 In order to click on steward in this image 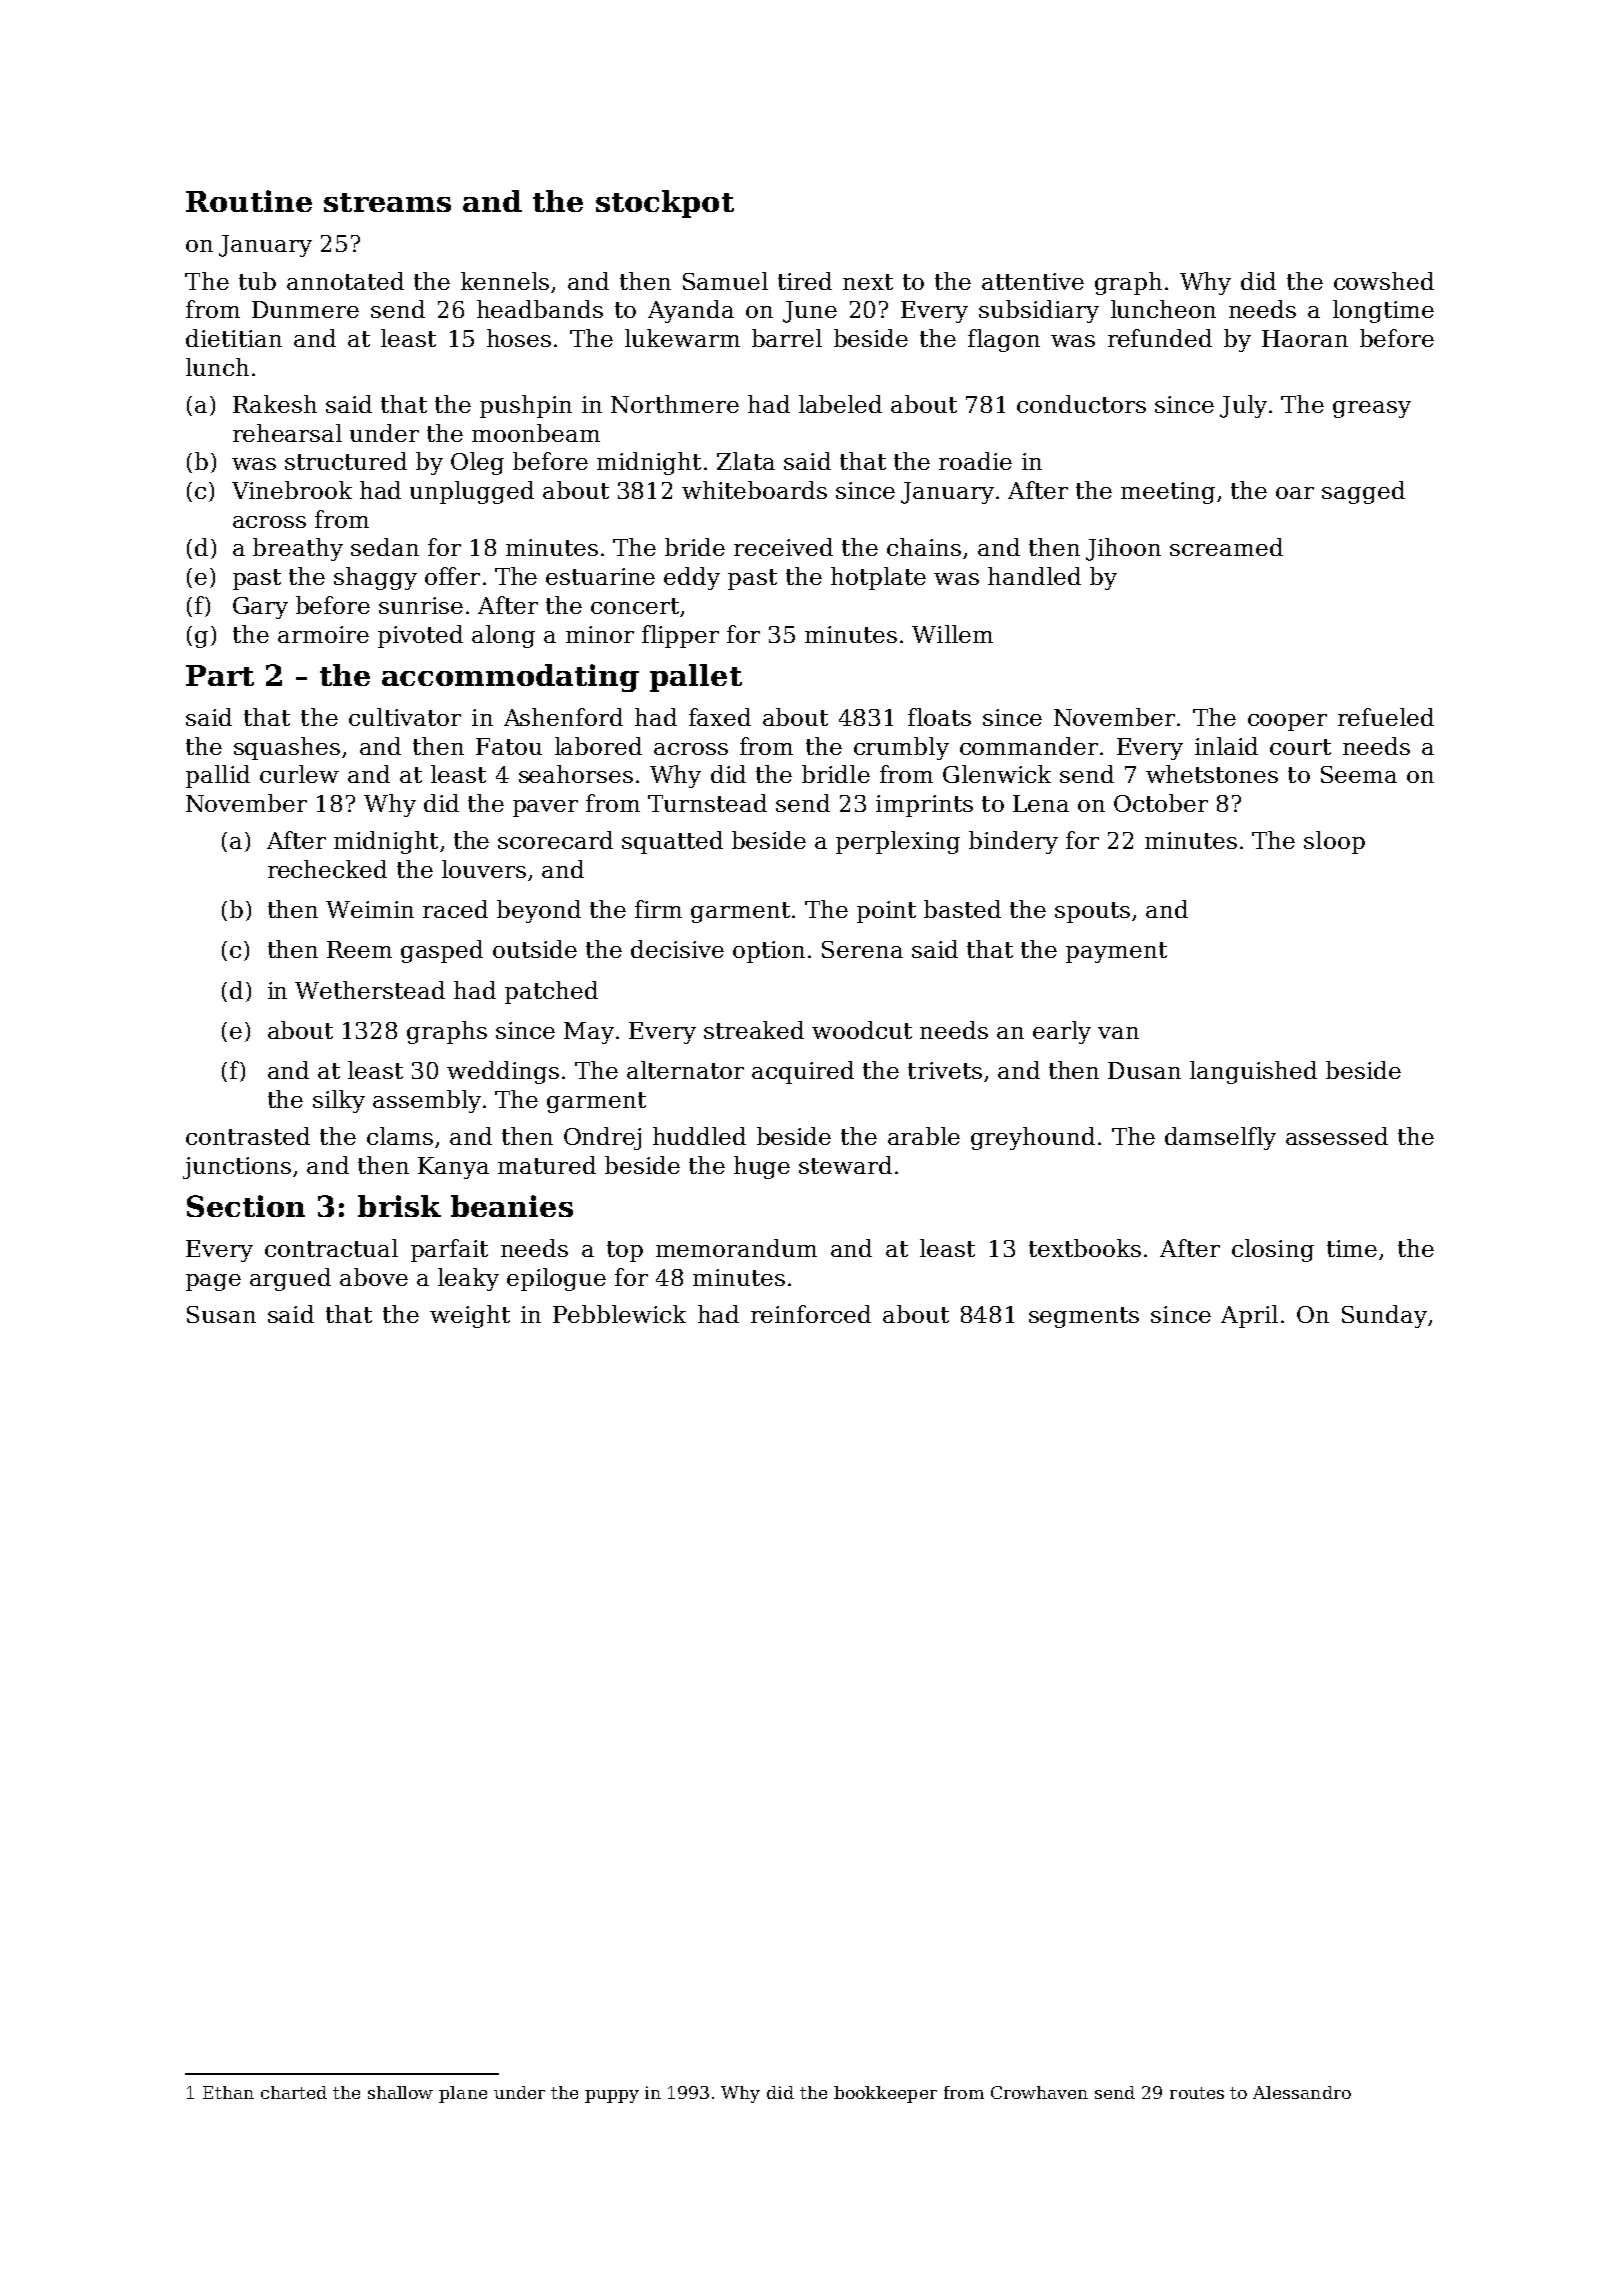, I will do `click(845, 1165)`.
